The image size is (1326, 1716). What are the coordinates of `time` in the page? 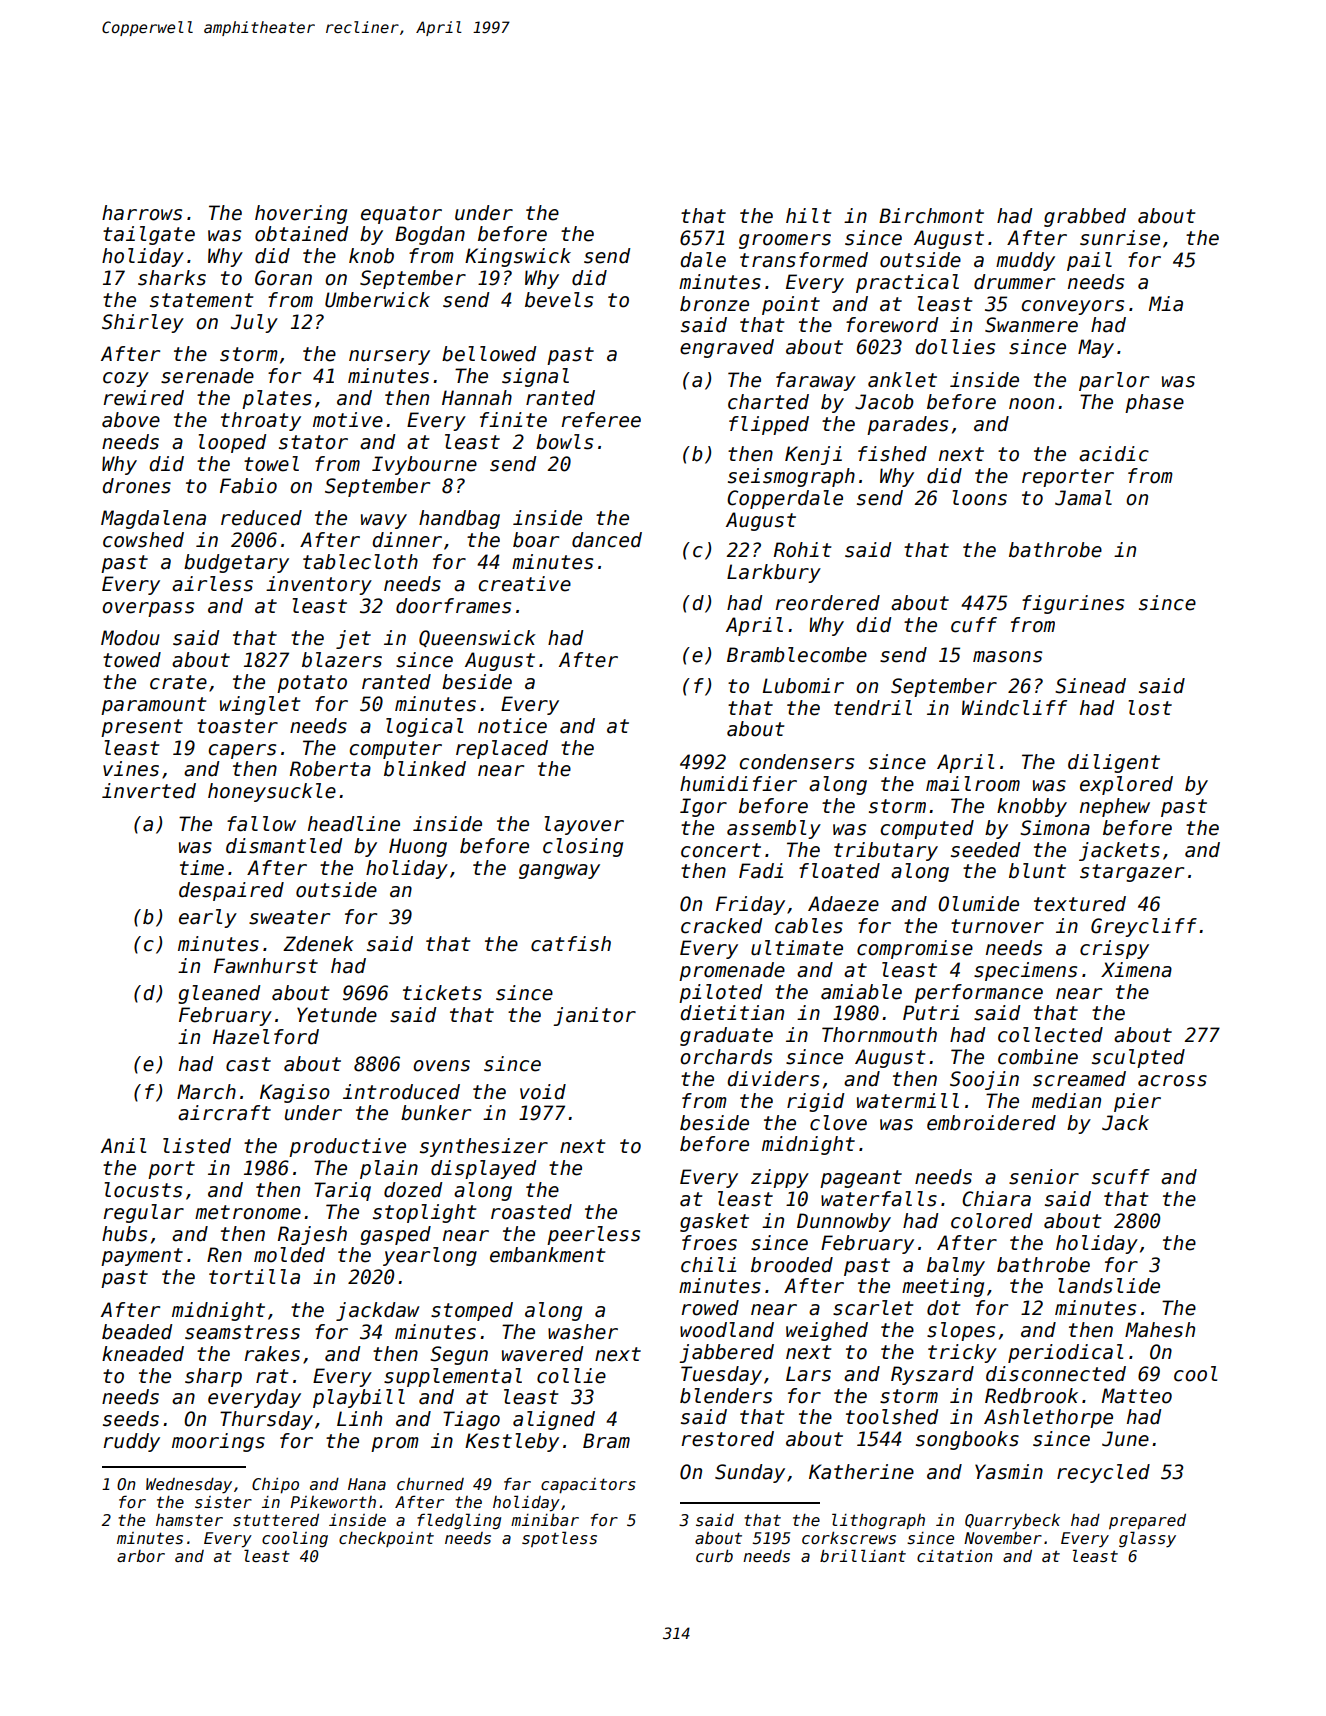 It's located at (202, 868).
